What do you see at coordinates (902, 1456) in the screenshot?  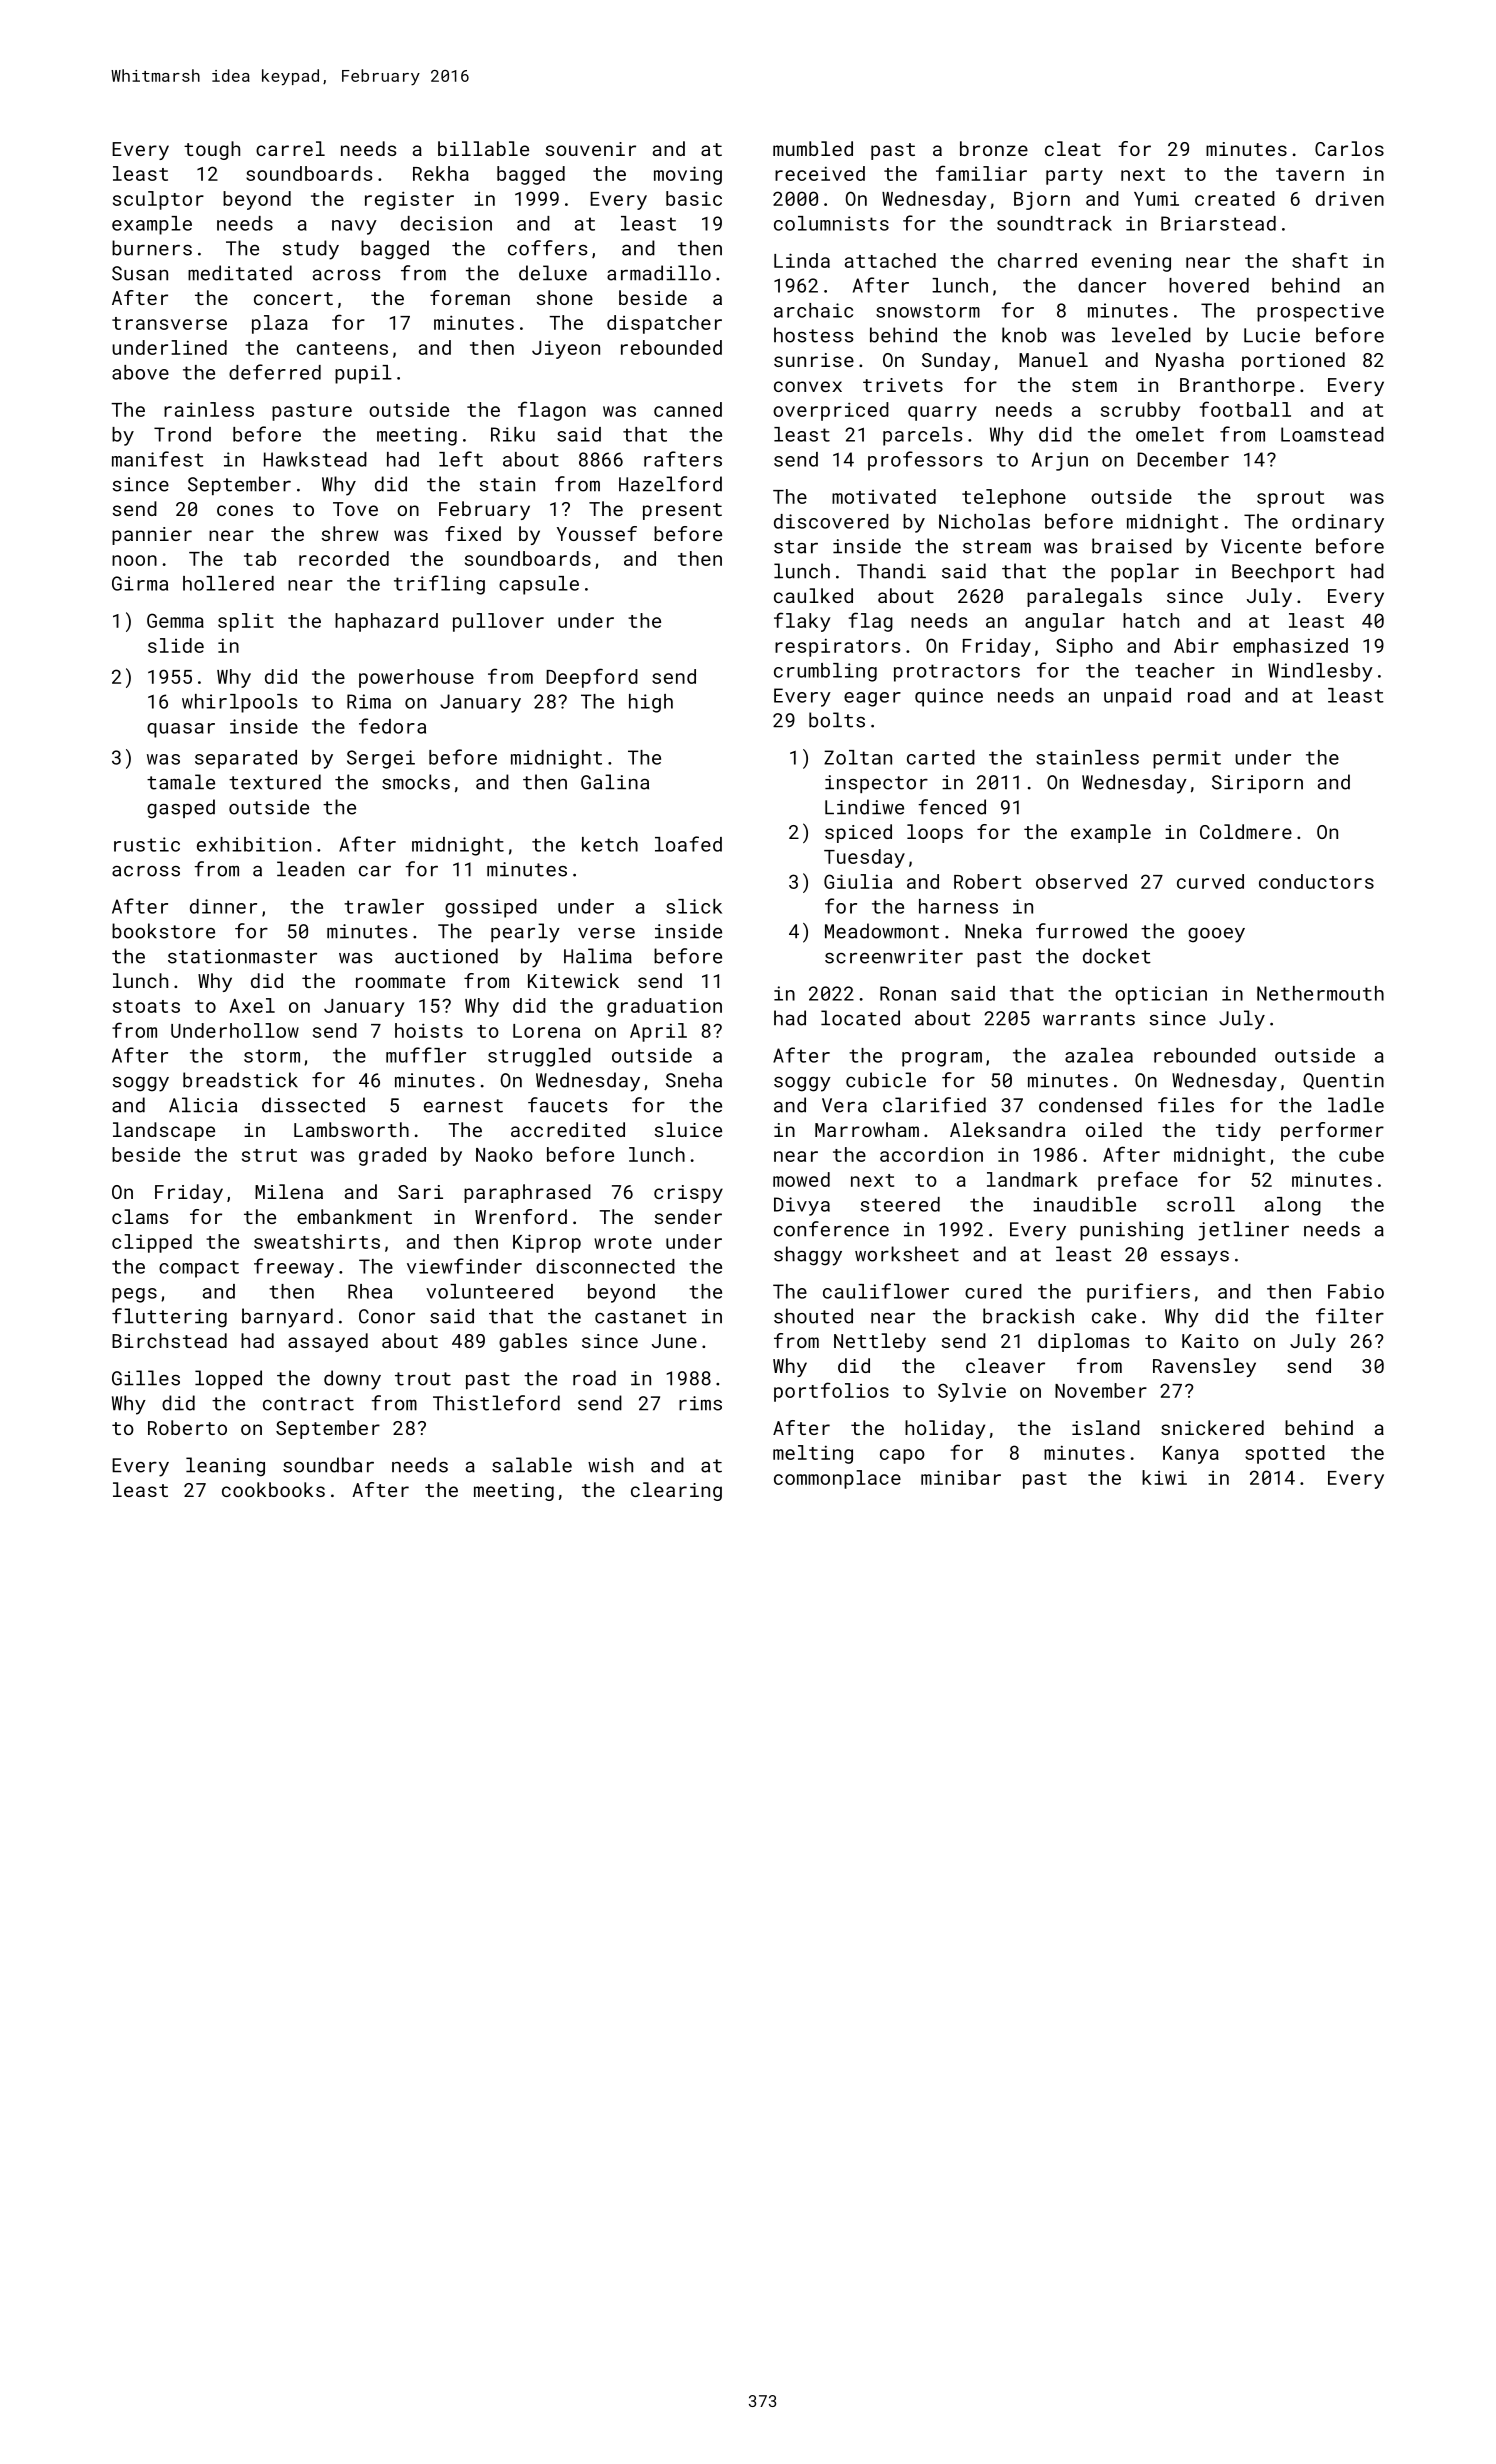 I see `capo` at bounding box center [902, 1456].
